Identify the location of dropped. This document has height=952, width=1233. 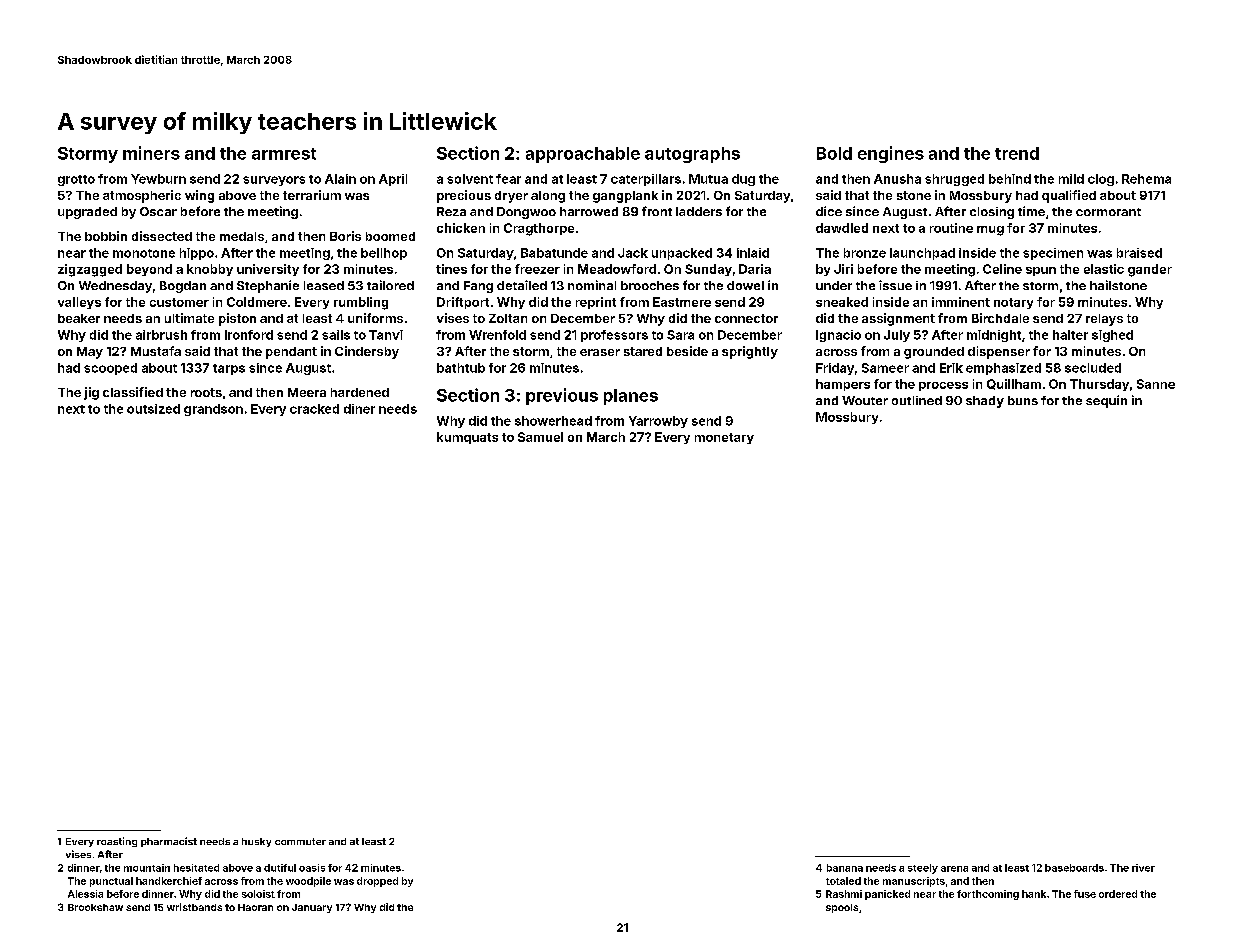
(377, 882).
